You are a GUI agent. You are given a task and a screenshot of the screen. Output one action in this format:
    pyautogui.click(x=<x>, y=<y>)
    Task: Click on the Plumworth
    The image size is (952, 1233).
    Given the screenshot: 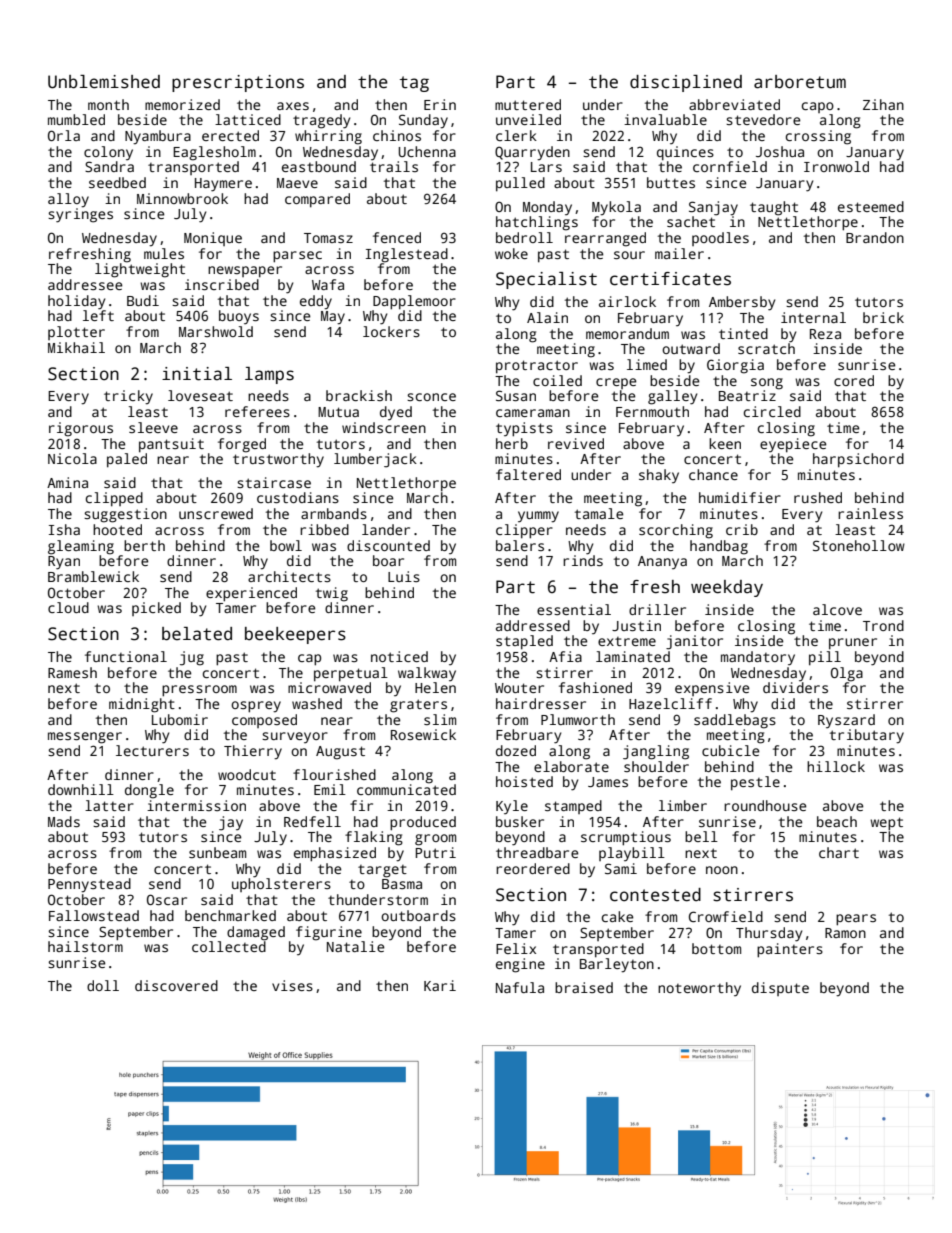 What is the action you would take?
    pyautogui.click(x=578, y=719)
